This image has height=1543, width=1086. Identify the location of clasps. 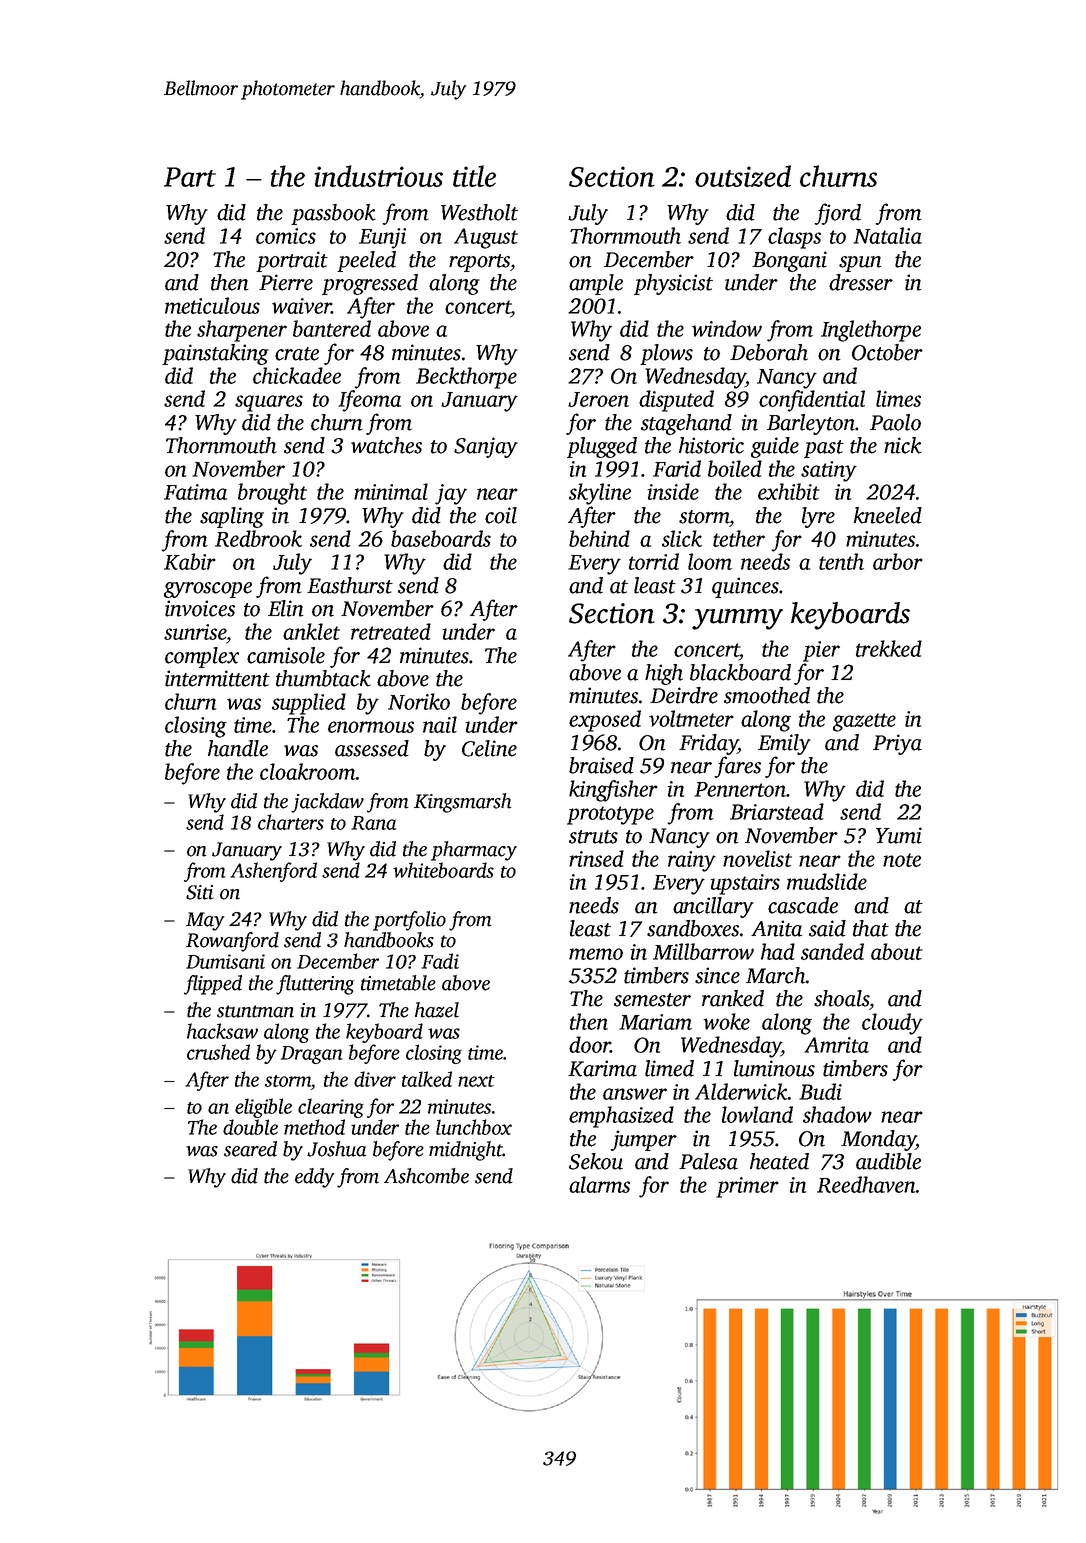
(794, 238).
